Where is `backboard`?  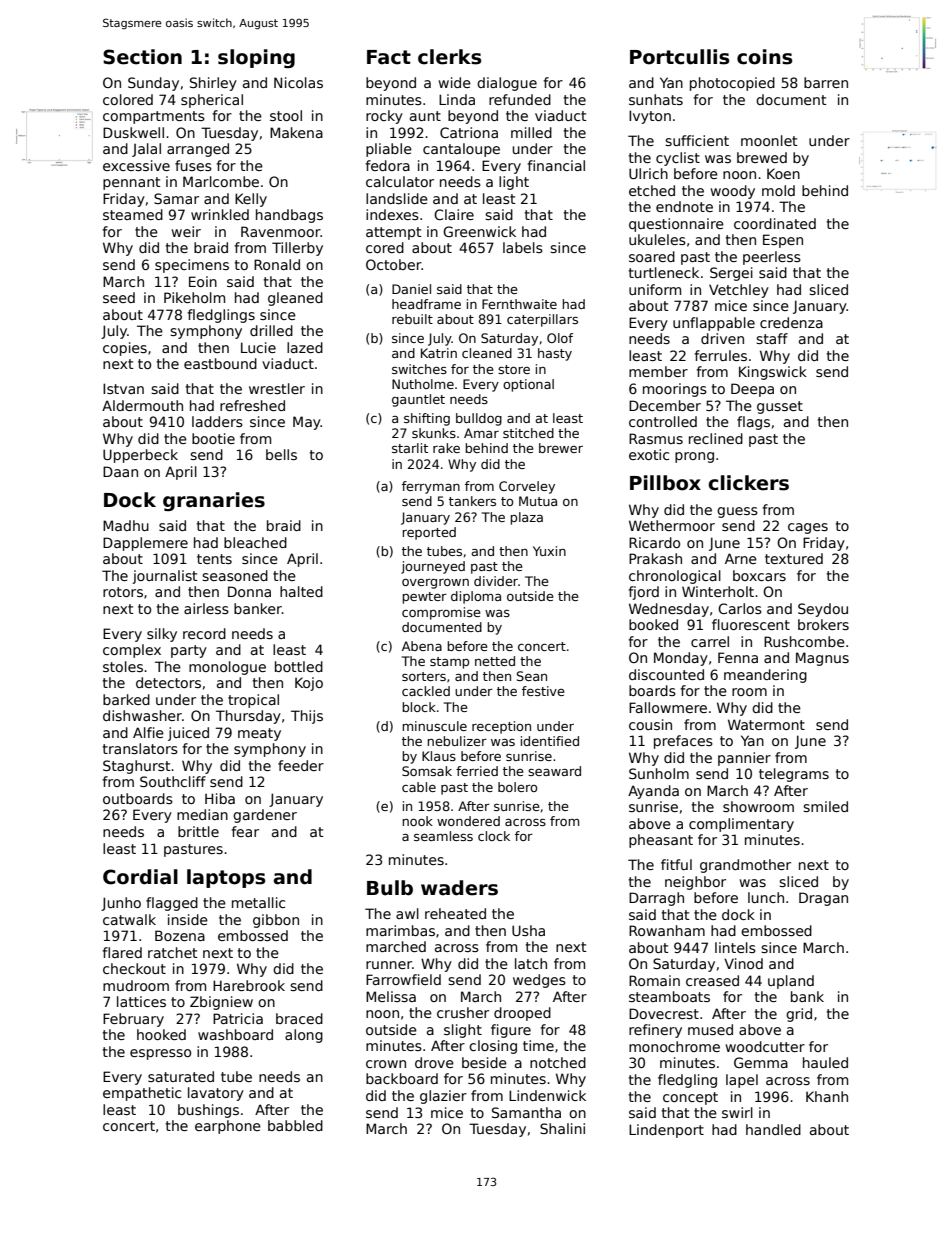 backboard is located at coordinates (402, 1078).
